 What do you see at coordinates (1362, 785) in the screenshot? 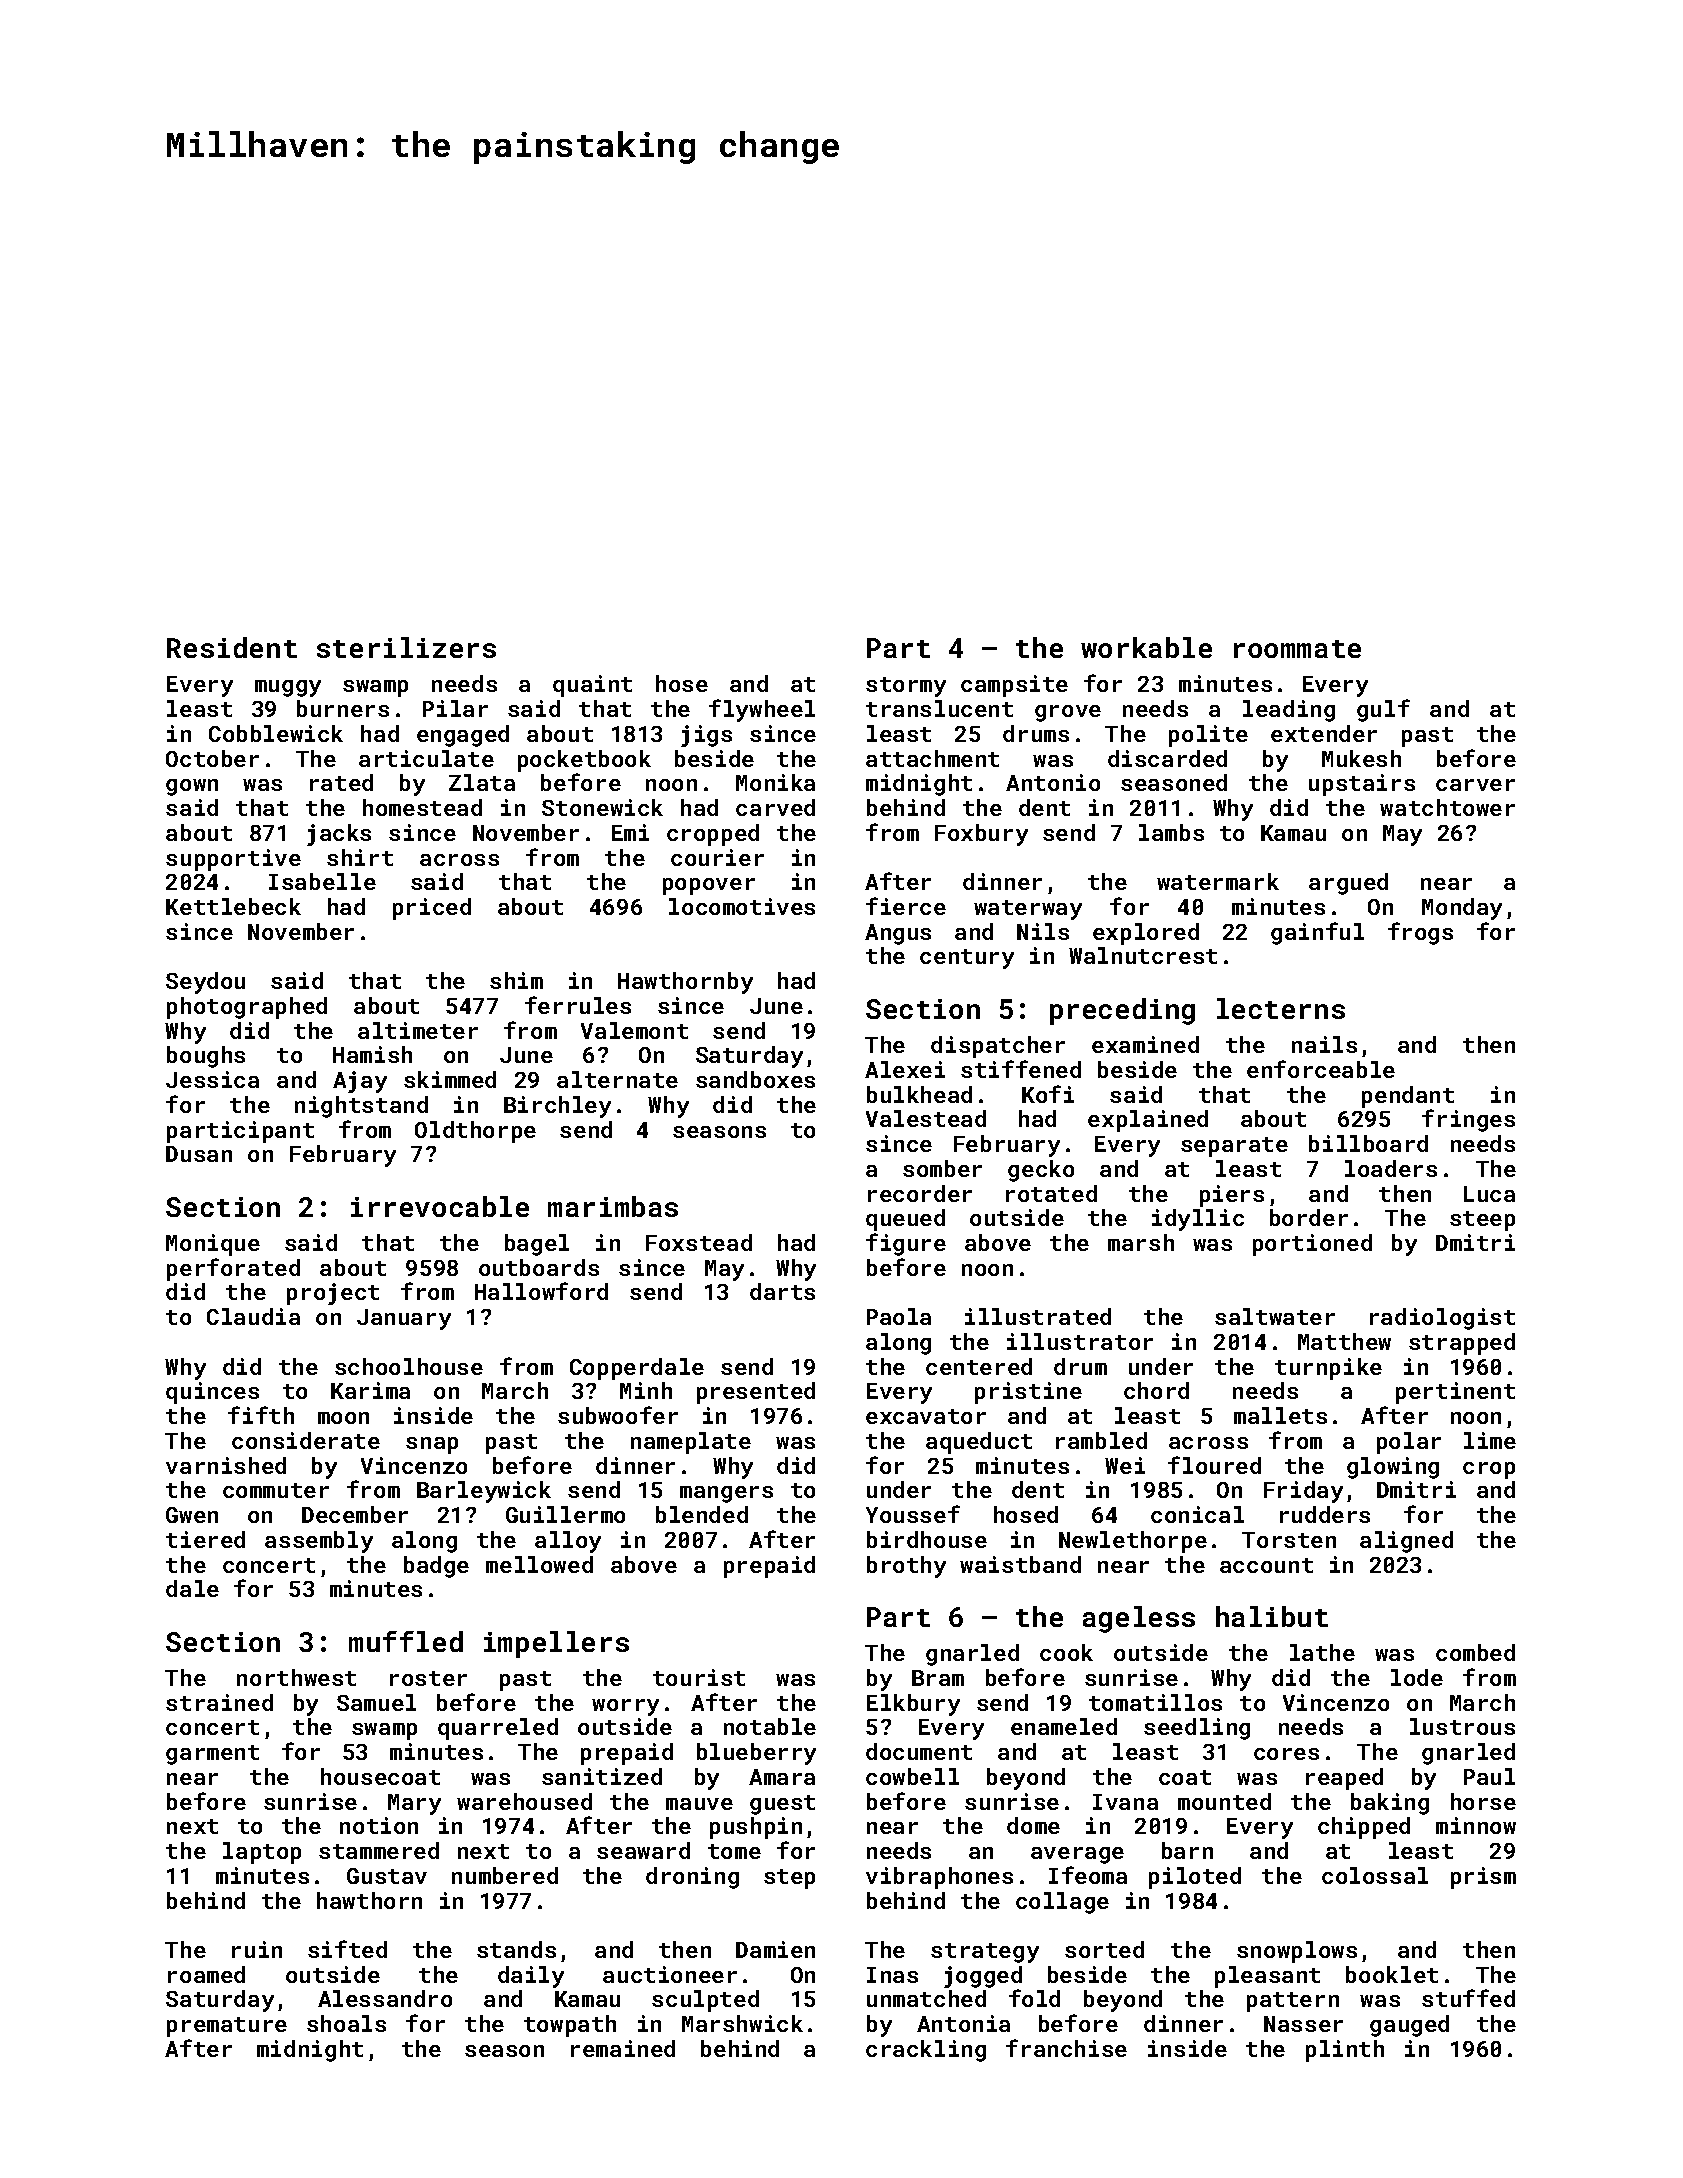
I see `upstairs` at bounding box center [1362, 785].
